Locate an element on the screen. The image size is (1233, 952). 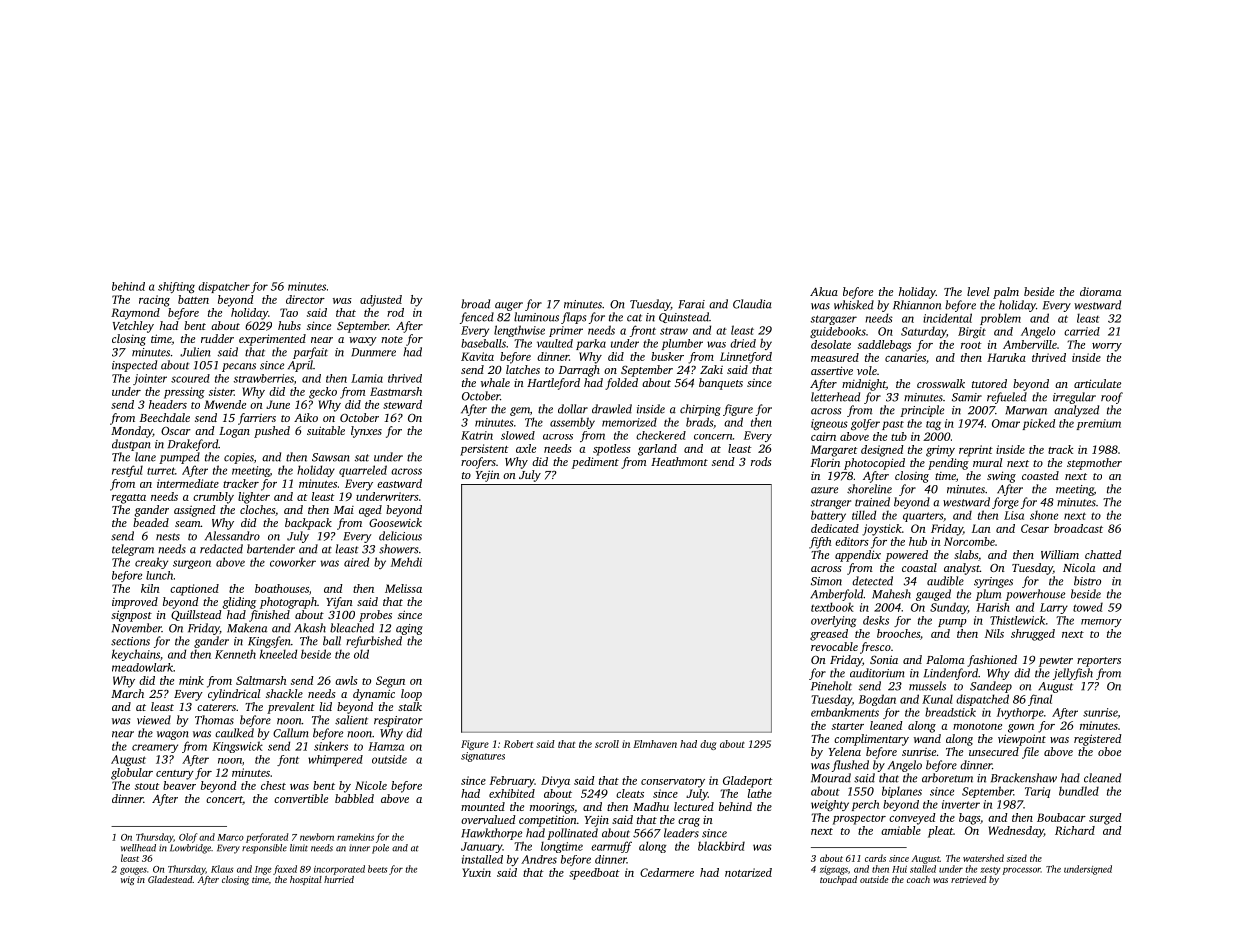
signpost is located at coordinates (131, 616).
